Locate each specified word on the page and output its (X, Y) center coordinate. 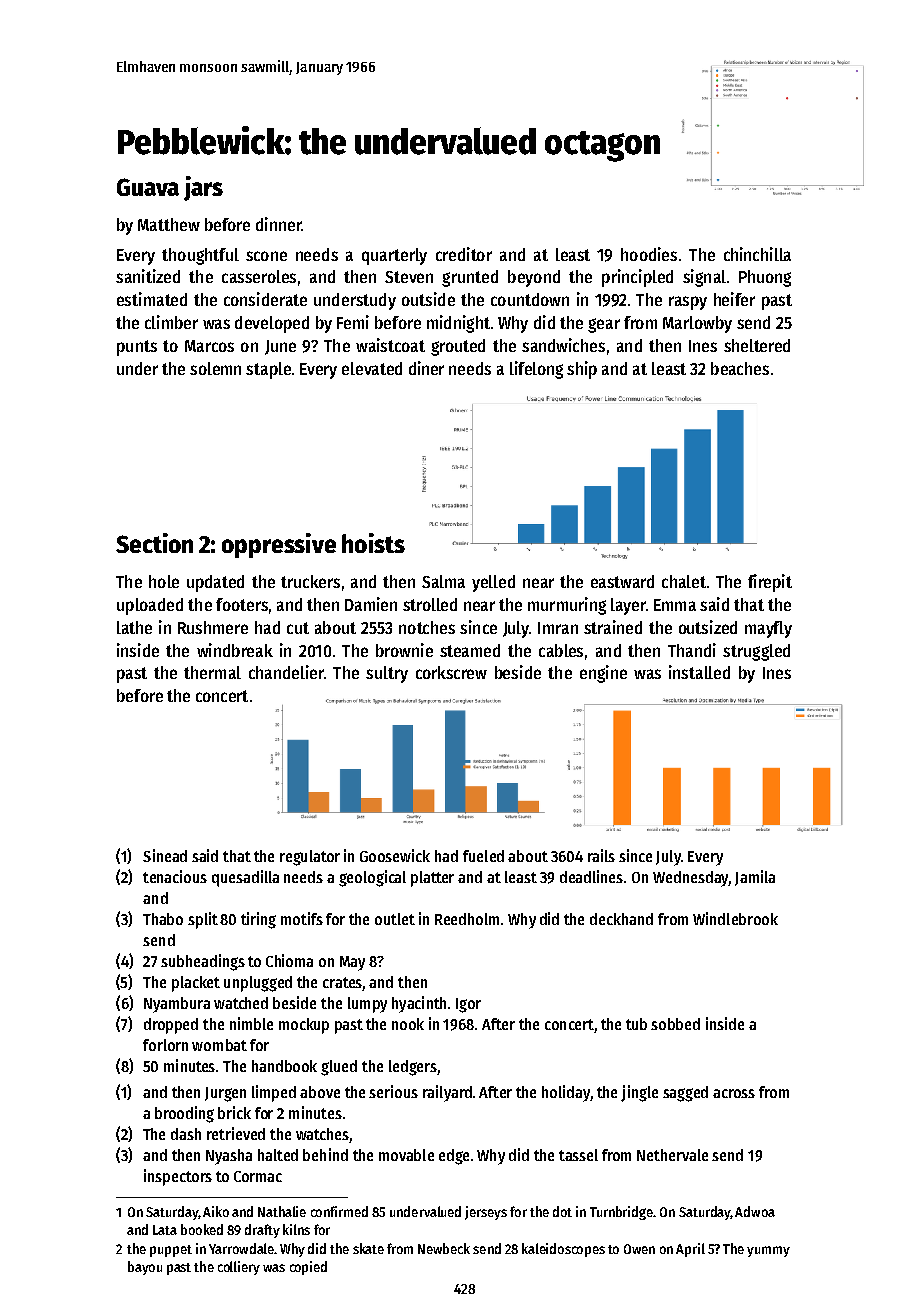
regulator (310, 858)
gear (604, 325)
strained (613, 627)
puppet (171, 1251)
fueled (483, 856)
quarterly (394, 256)
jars (203, 188)
